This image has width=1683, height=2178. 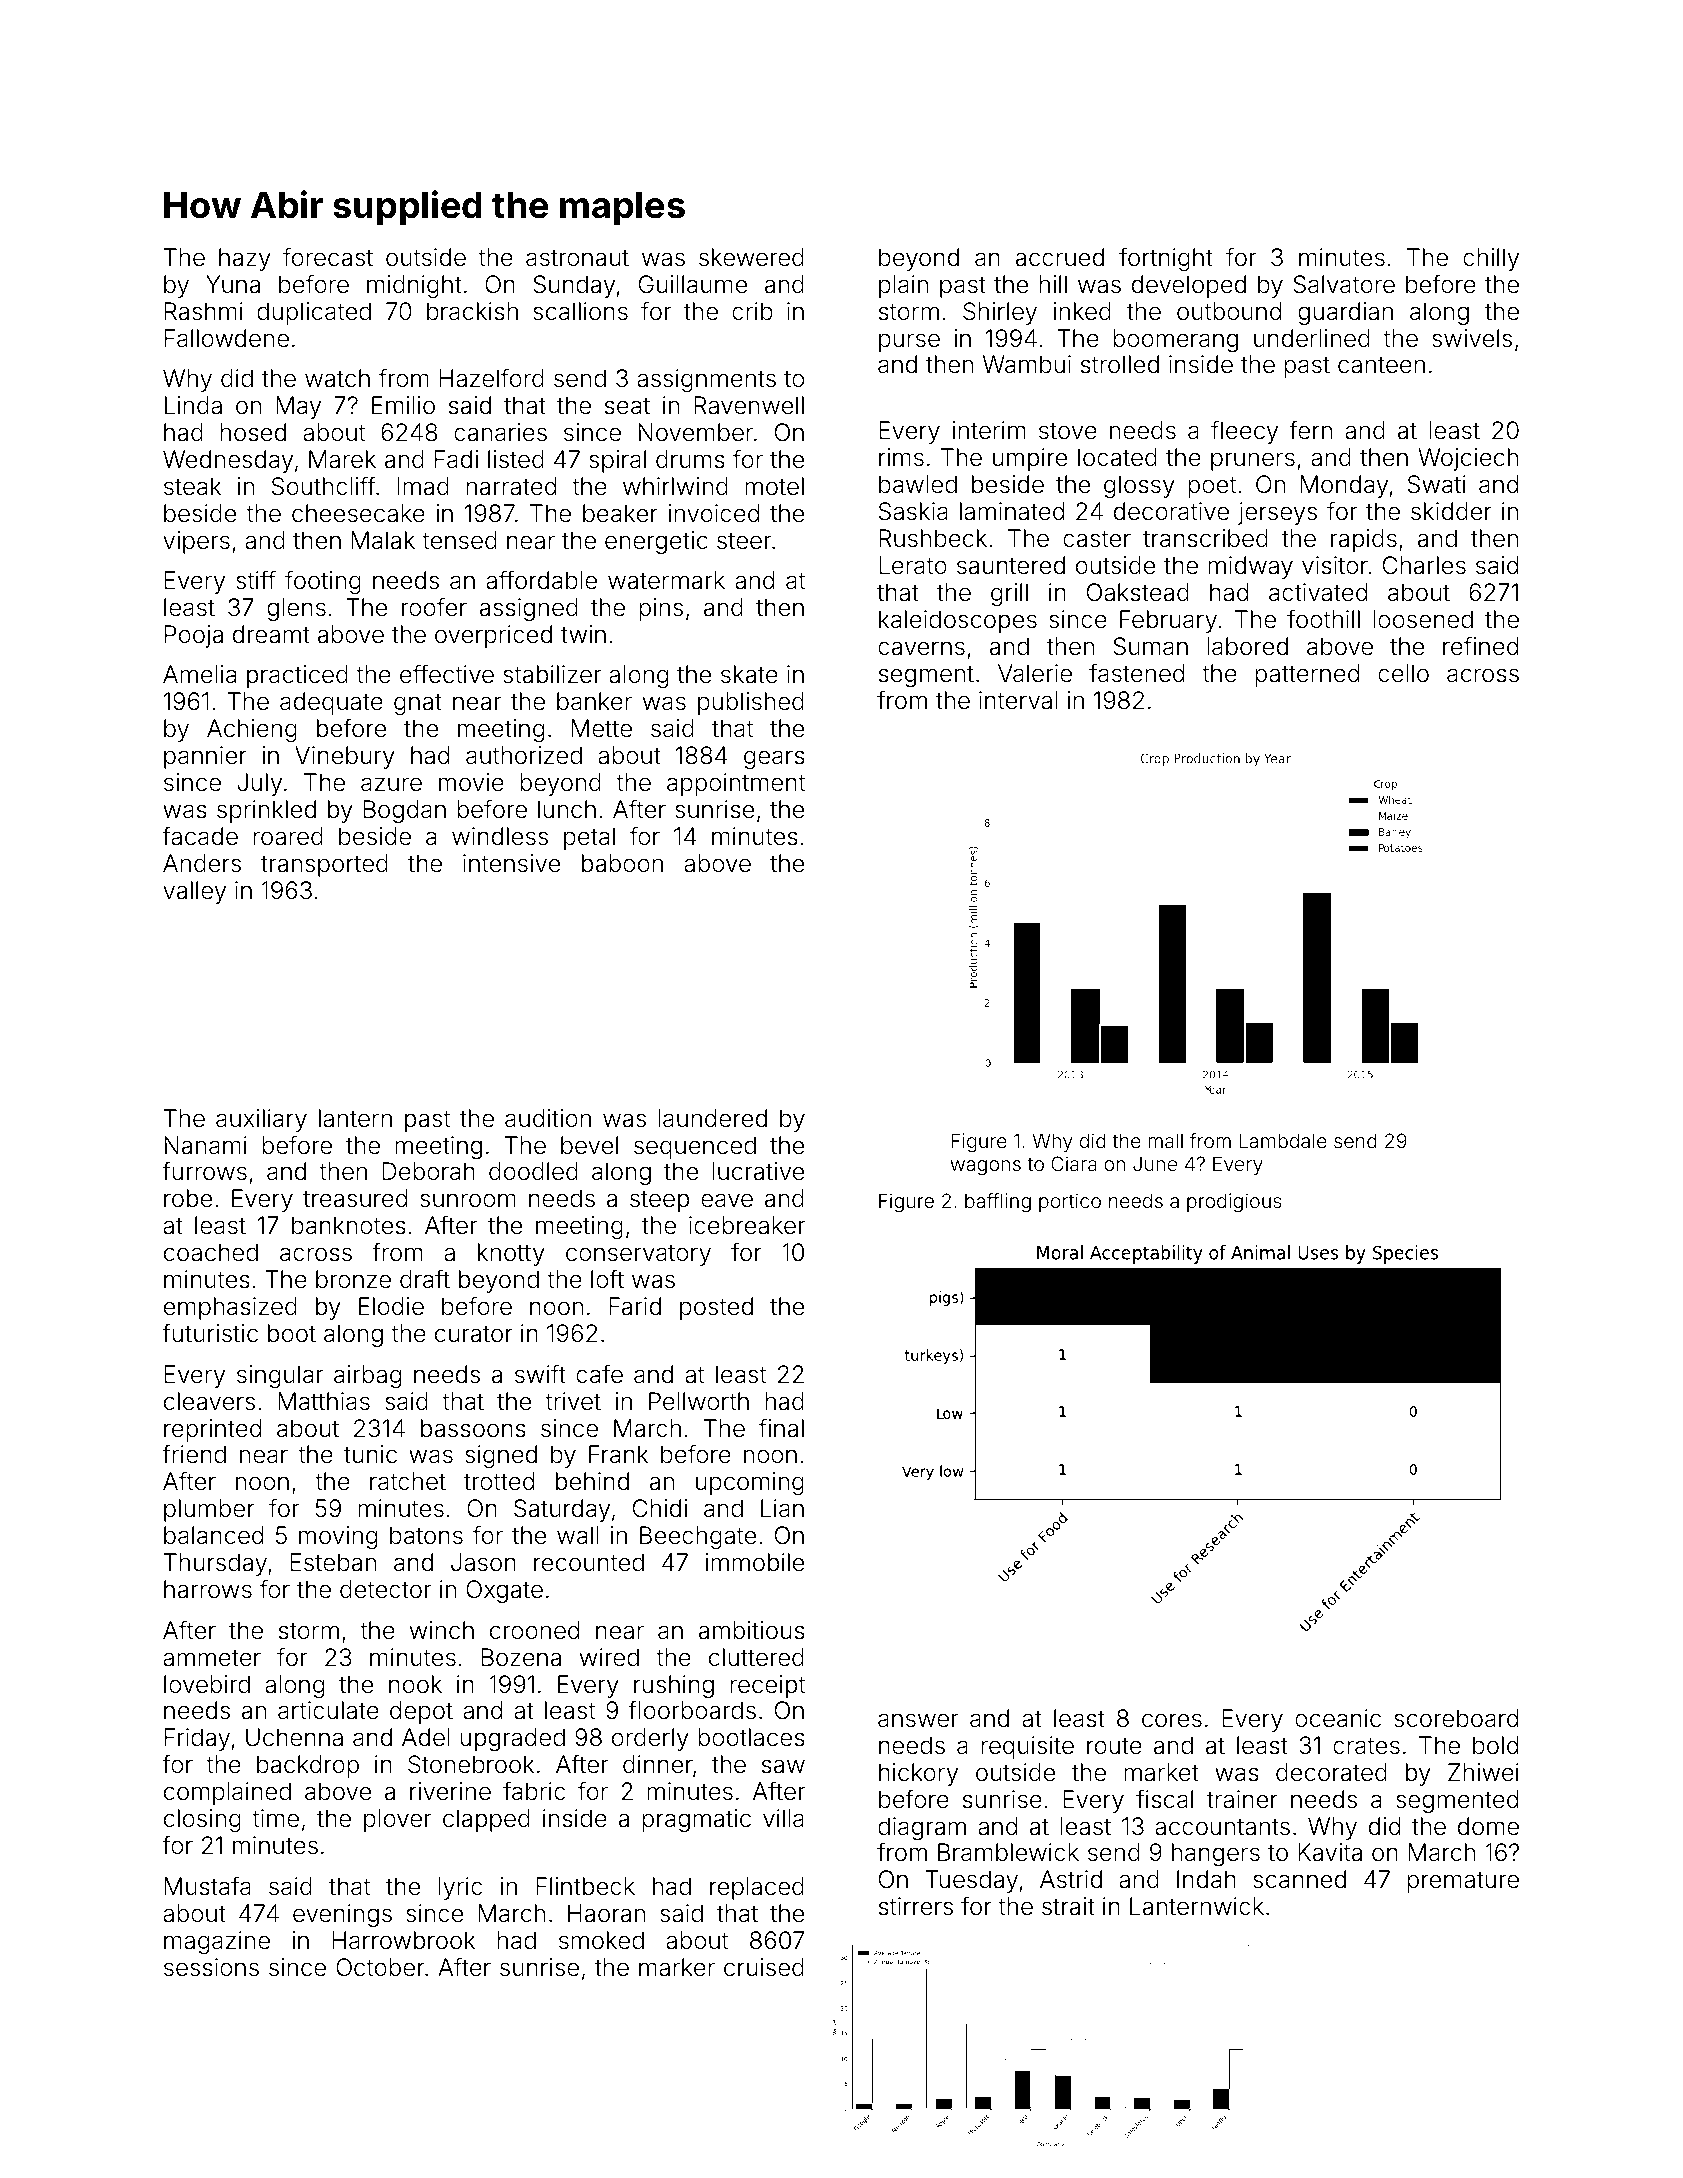 What do you see at coordinates (199, 674) in the image?
I see `Amelia` at bounding box center [199, 674].
